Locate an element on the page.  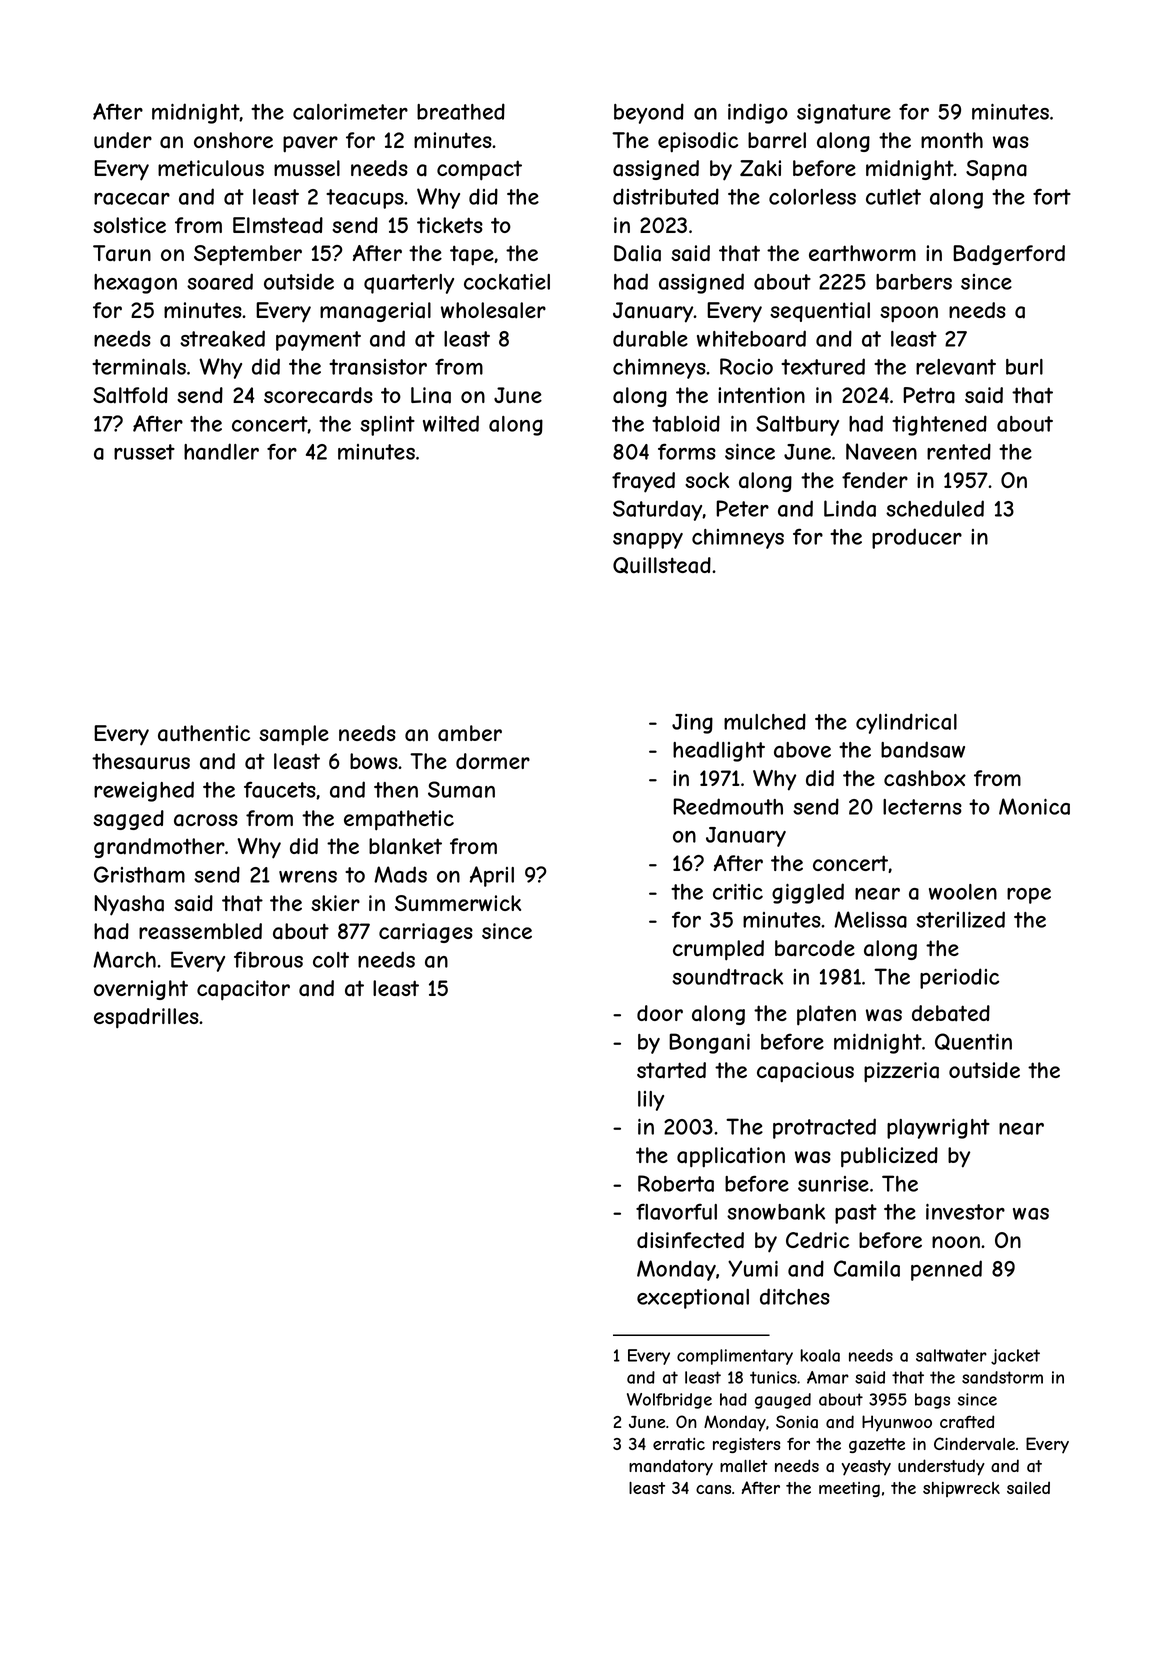
Sapna is located at coordinates (996, 170).
